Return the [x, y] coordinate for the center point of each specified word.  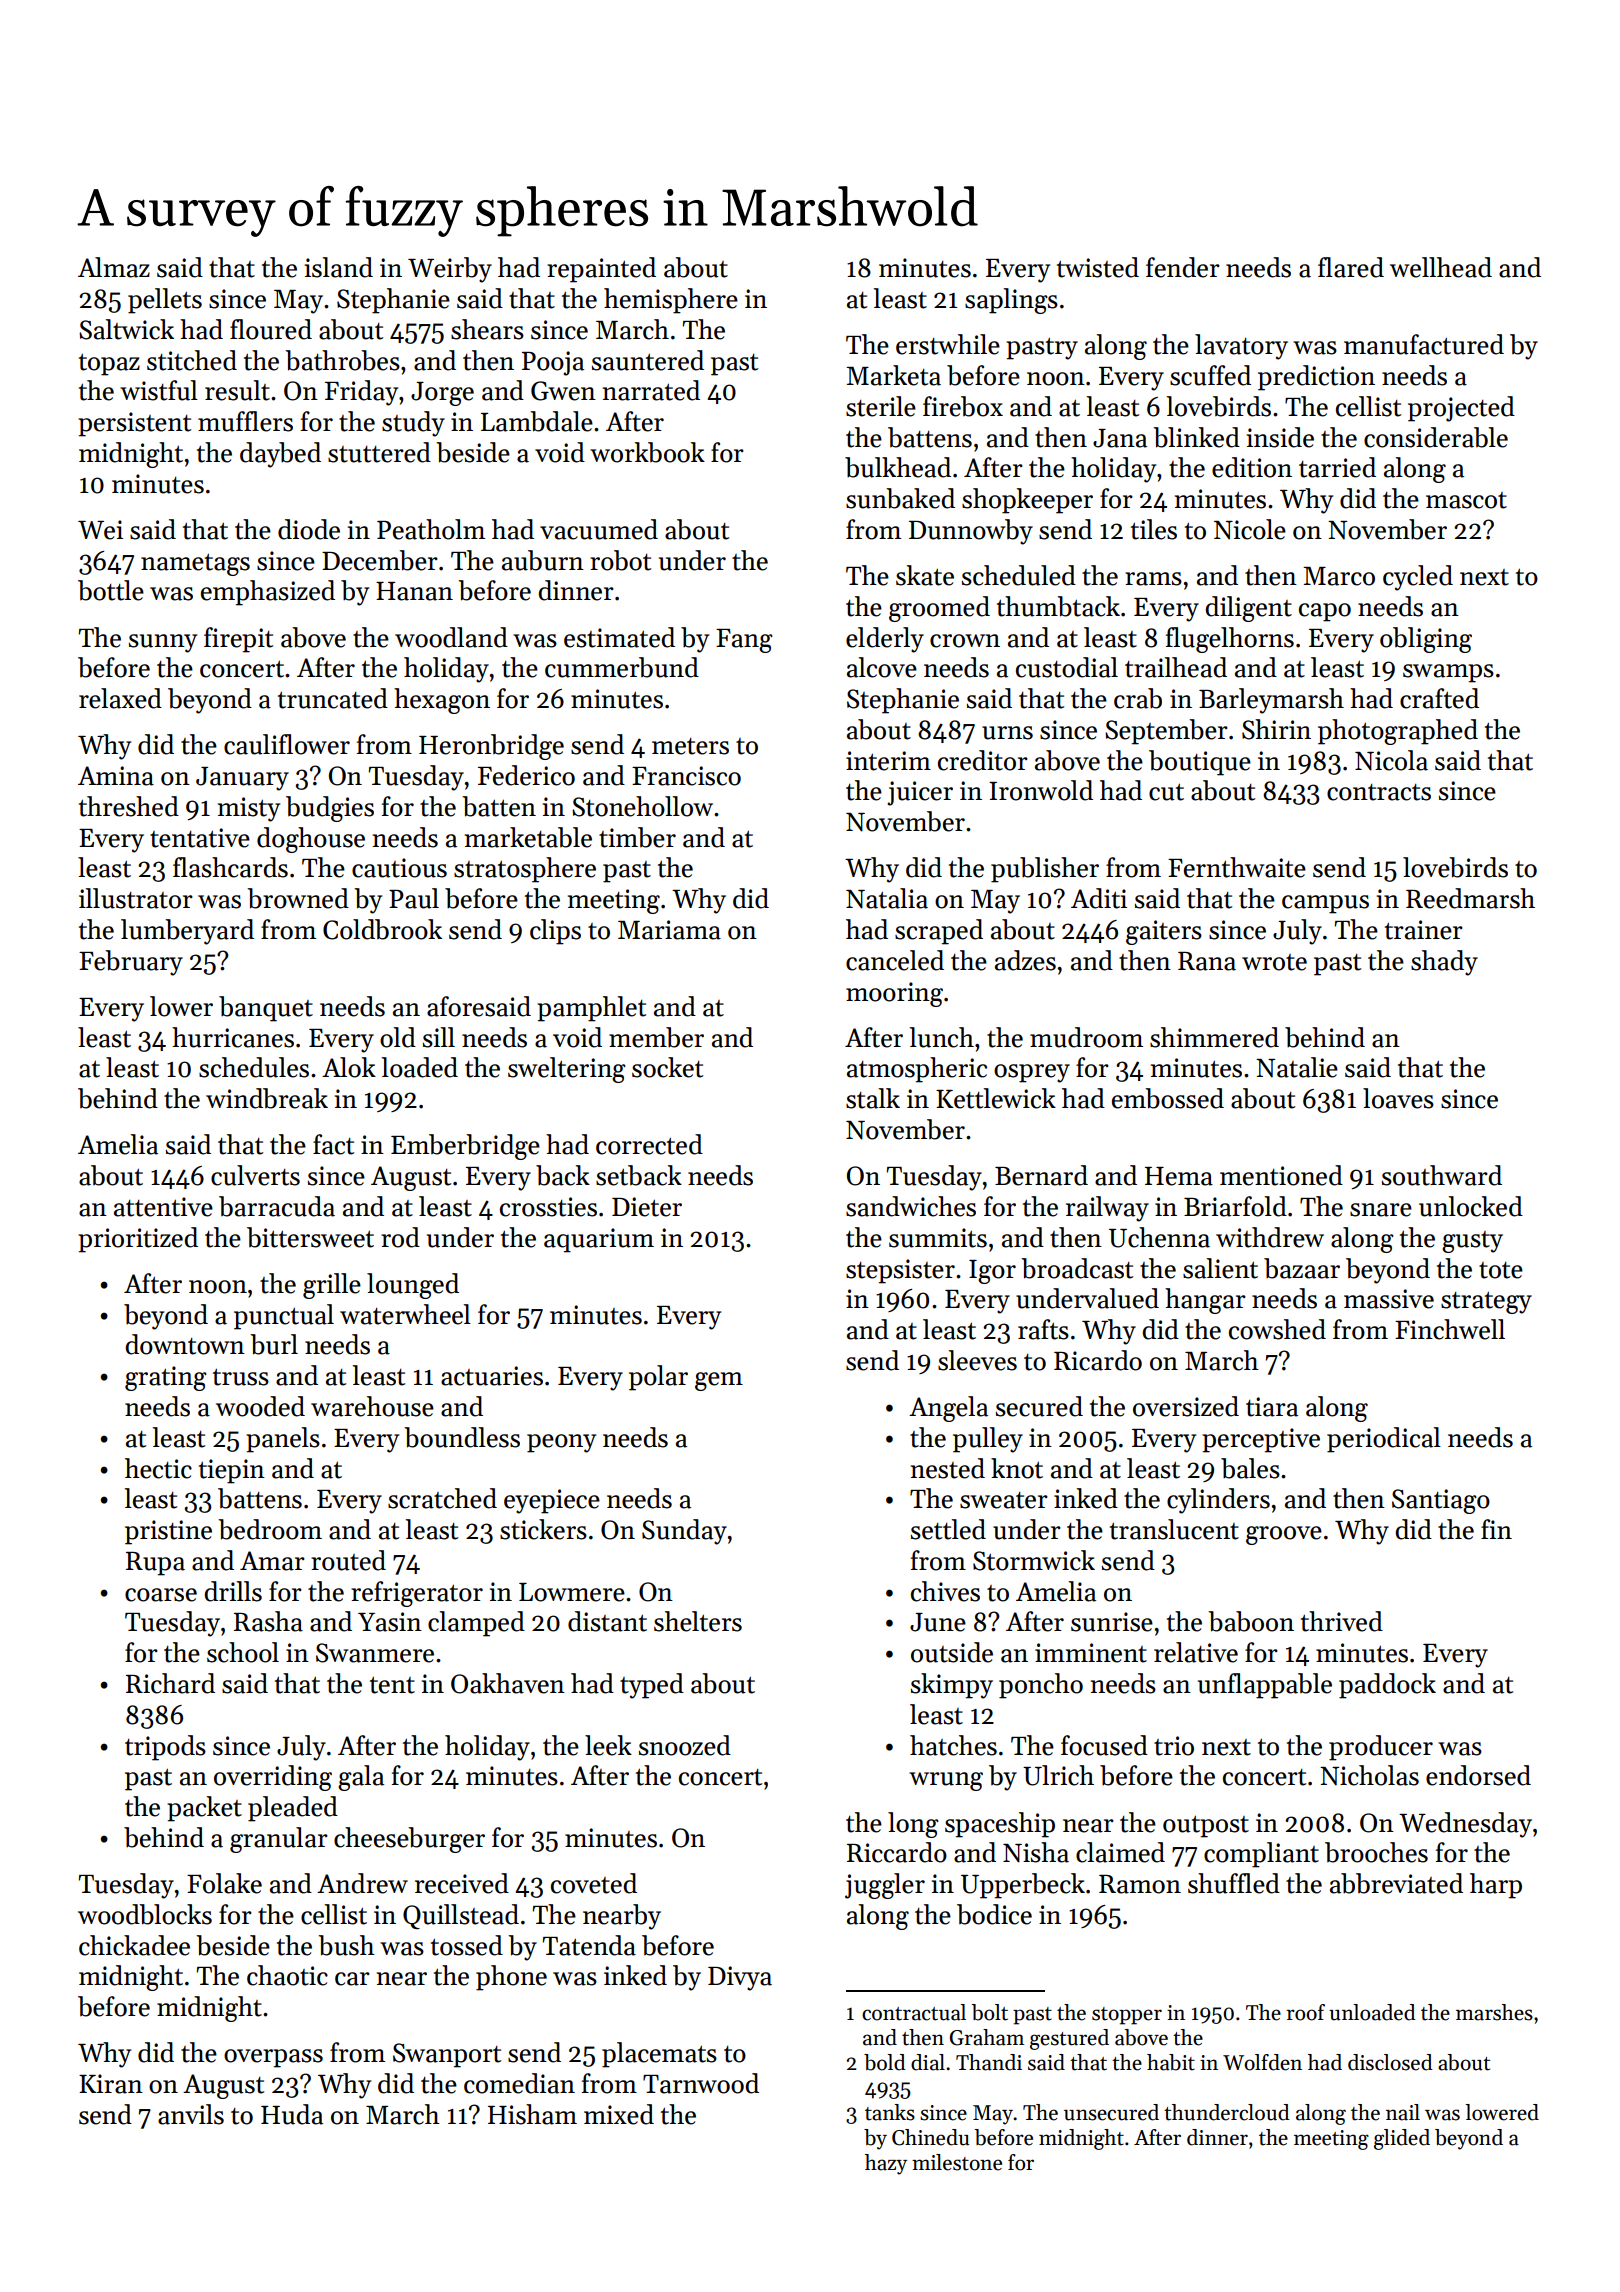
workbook [647, 452]
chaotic [287, 1975]
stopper [1127, 2016]
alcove [882, 667]
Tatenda [589, 1945]
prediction [1316, 378]
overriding [273, 1778]
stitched [192, 360]
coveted [594, 1883]
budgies [330, 809]
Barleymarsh [1271, 701]
